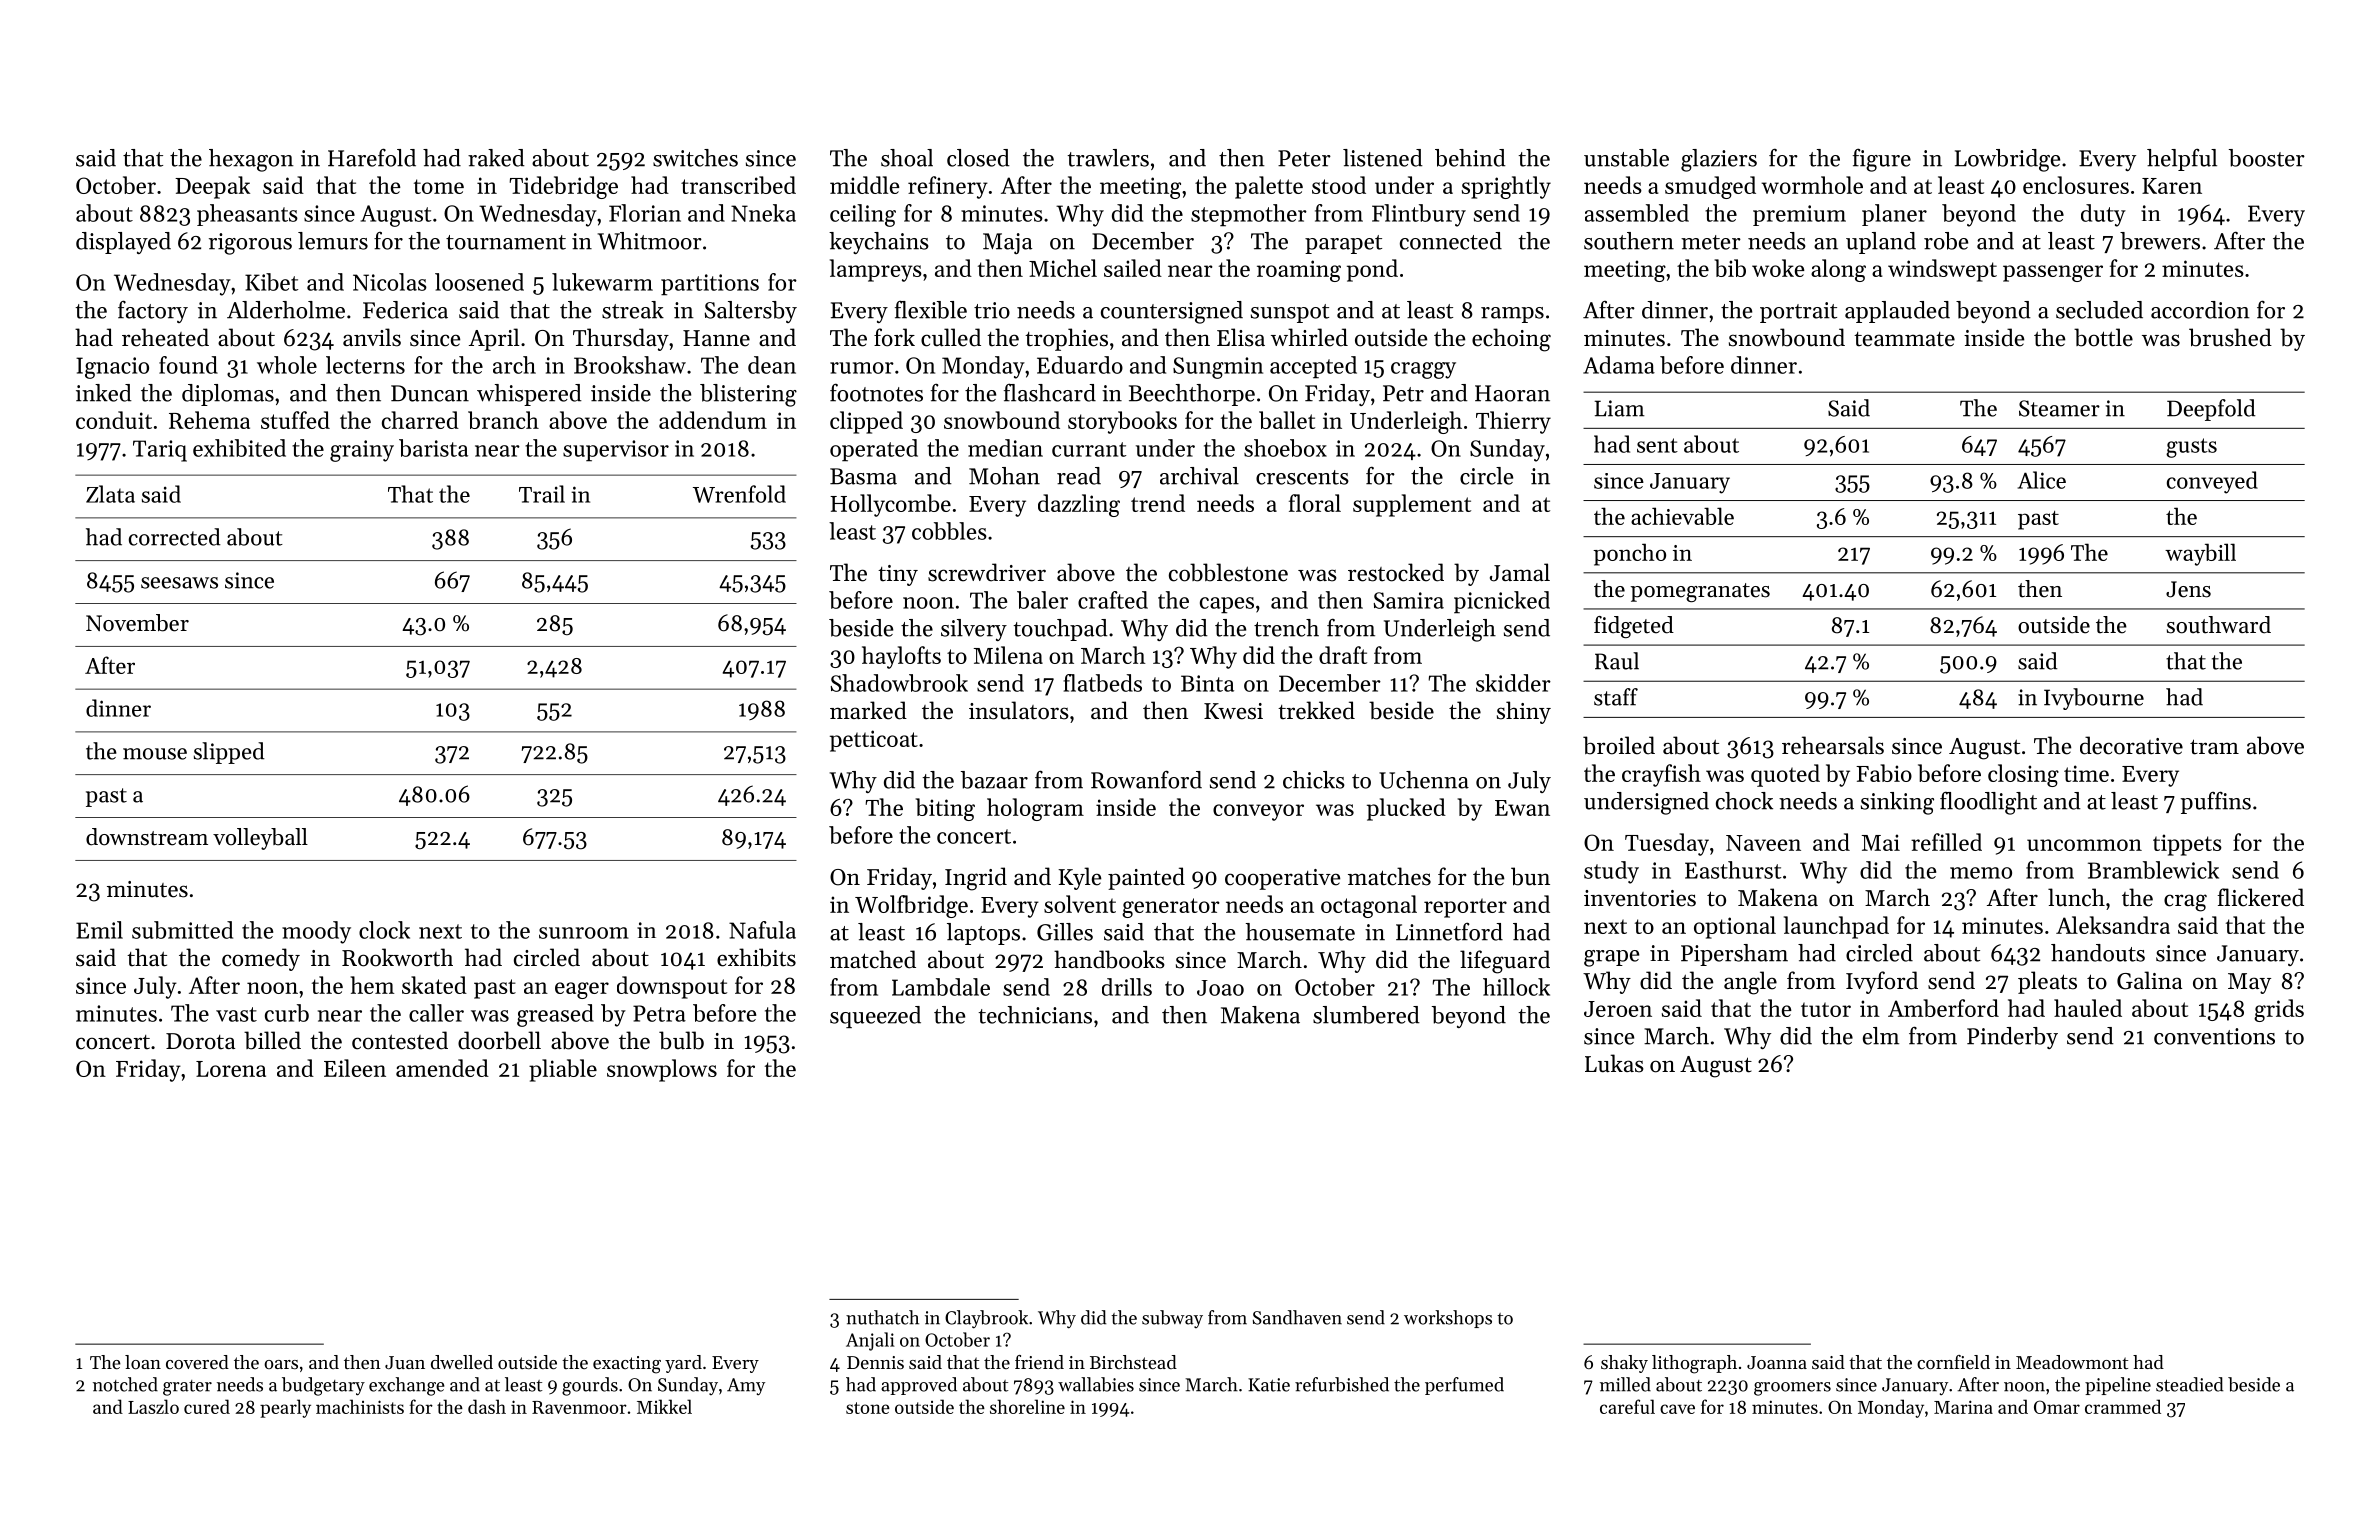  What do you see at coordinates (1520, 572) in the image?
I see `Jamal` at bounding box center [1520, 572].
